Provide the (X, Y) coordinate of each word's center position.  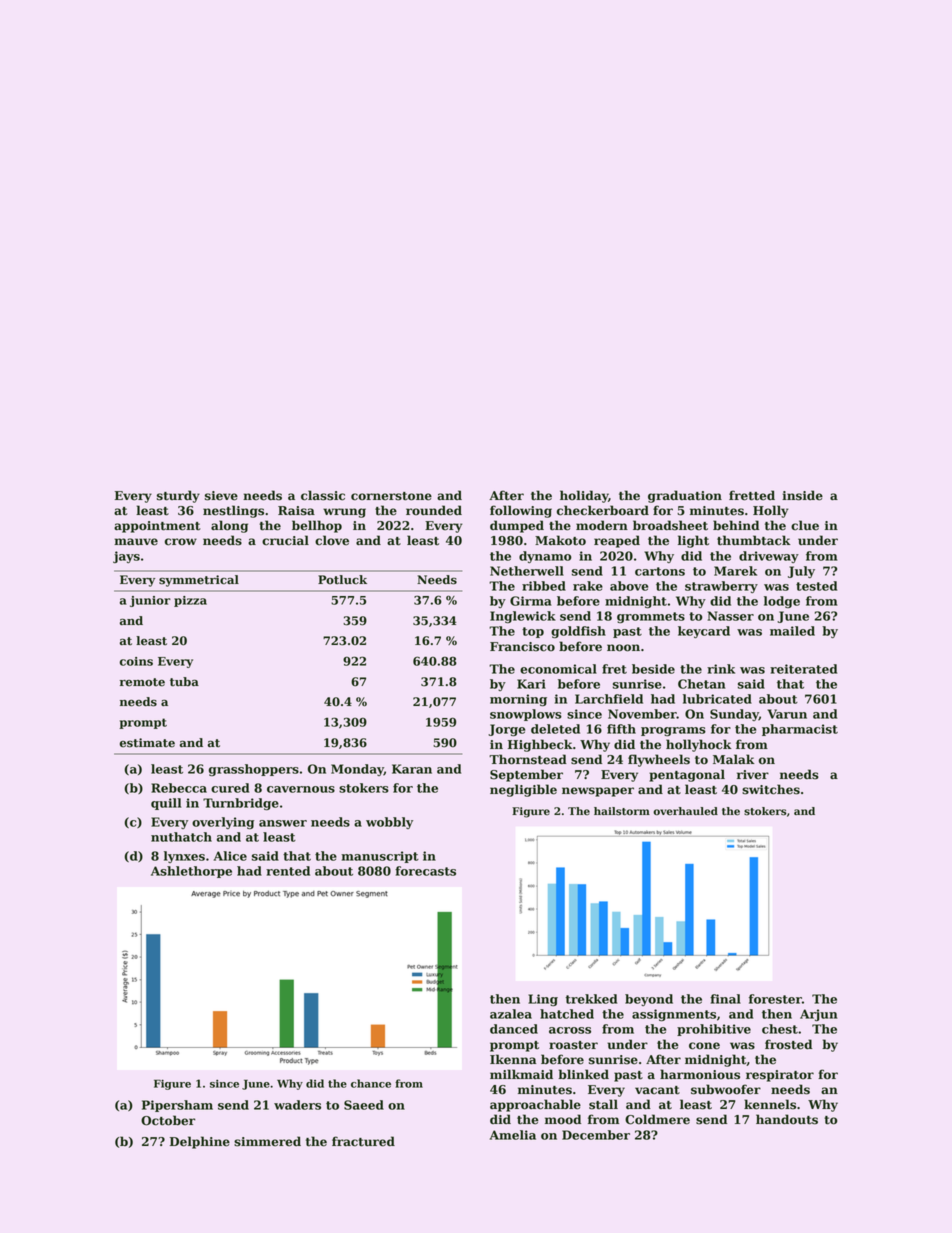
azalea (511, 1014)
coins (136, 661)
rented (288, 871)
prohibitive (714, 1030)
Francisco (522, 647)
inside (802, 495)
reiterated (803, 669)
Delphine (200, 1142)
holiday (584, 496)
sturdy (178, 496)
